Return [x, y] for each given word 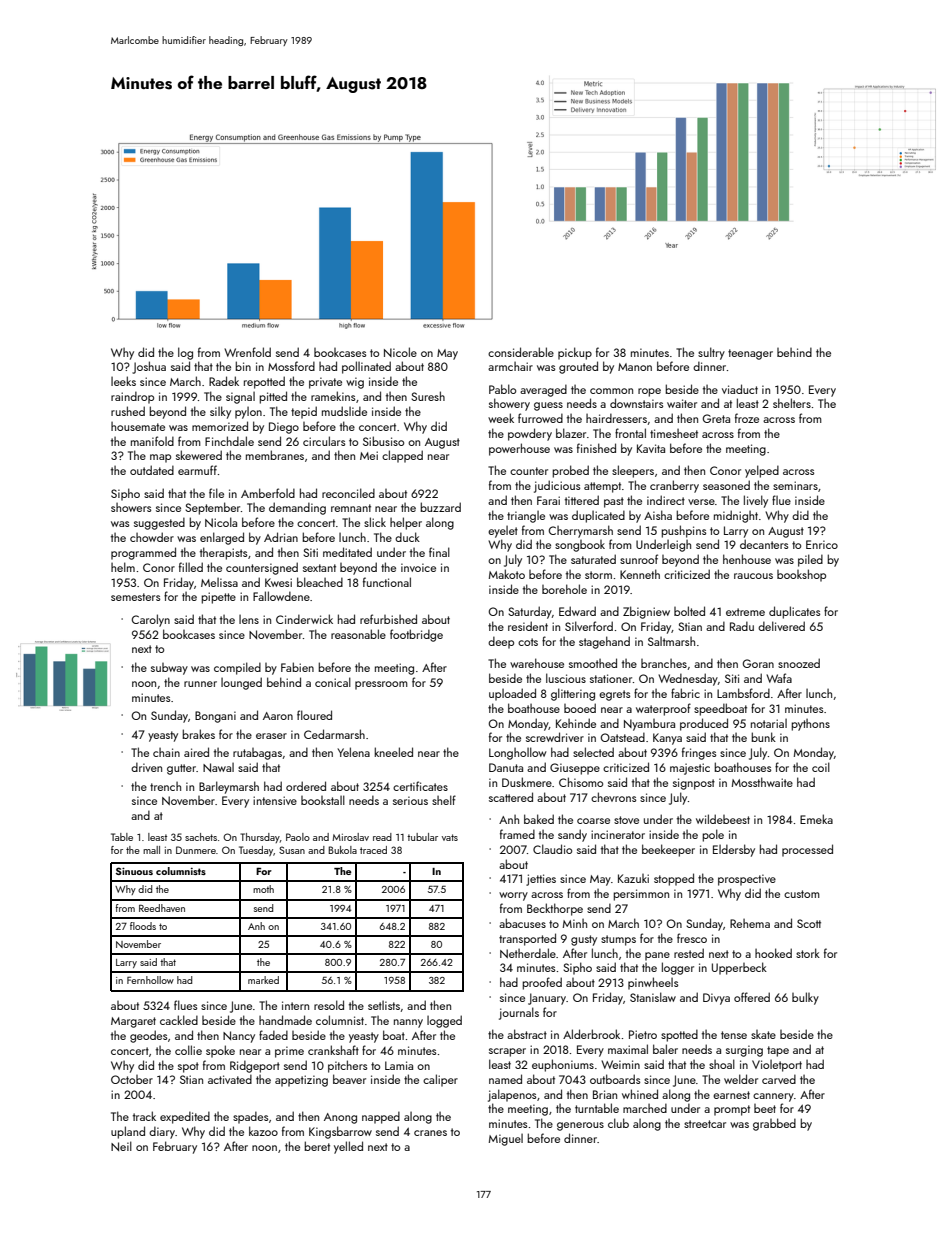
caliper [440, 1080]
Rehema [750, 923]
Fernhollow [150, 980]
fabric [685, 693]
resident [528, 626]
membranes [275, 455]
